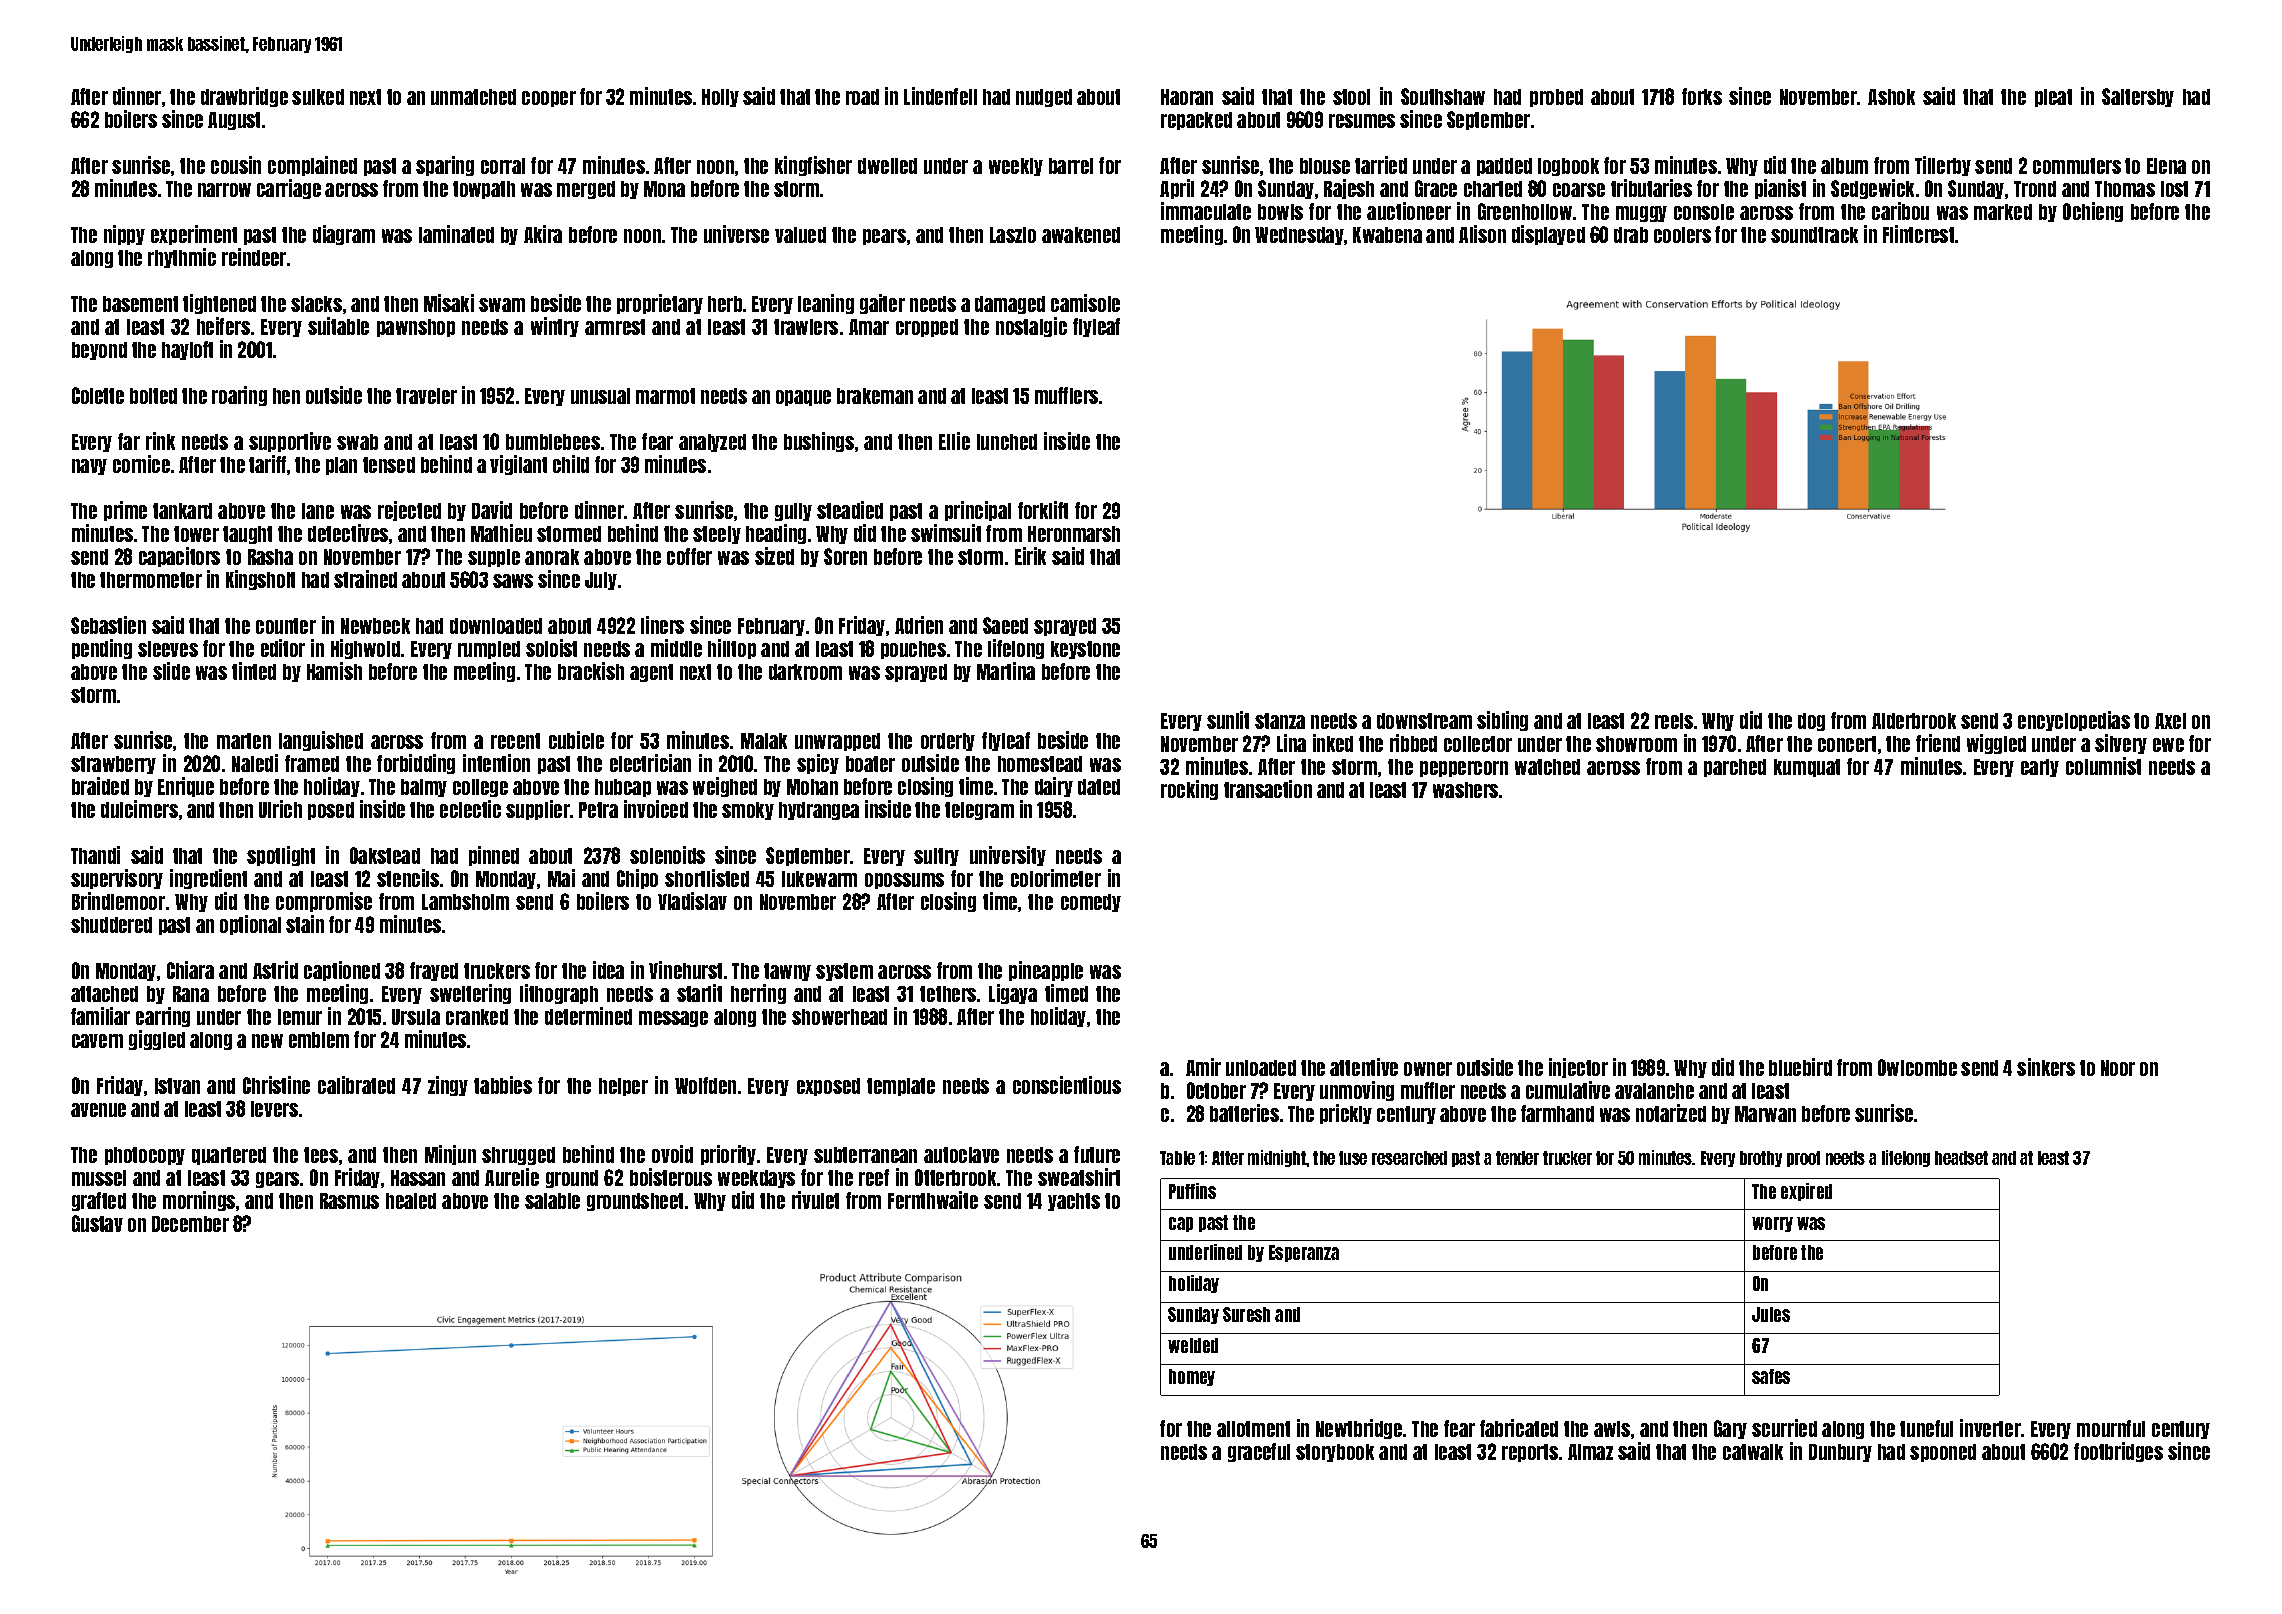  What do you see at coordinates (2118, 1452) in the page?
I see `footbridges` at bounding box center [2118, 1452].
